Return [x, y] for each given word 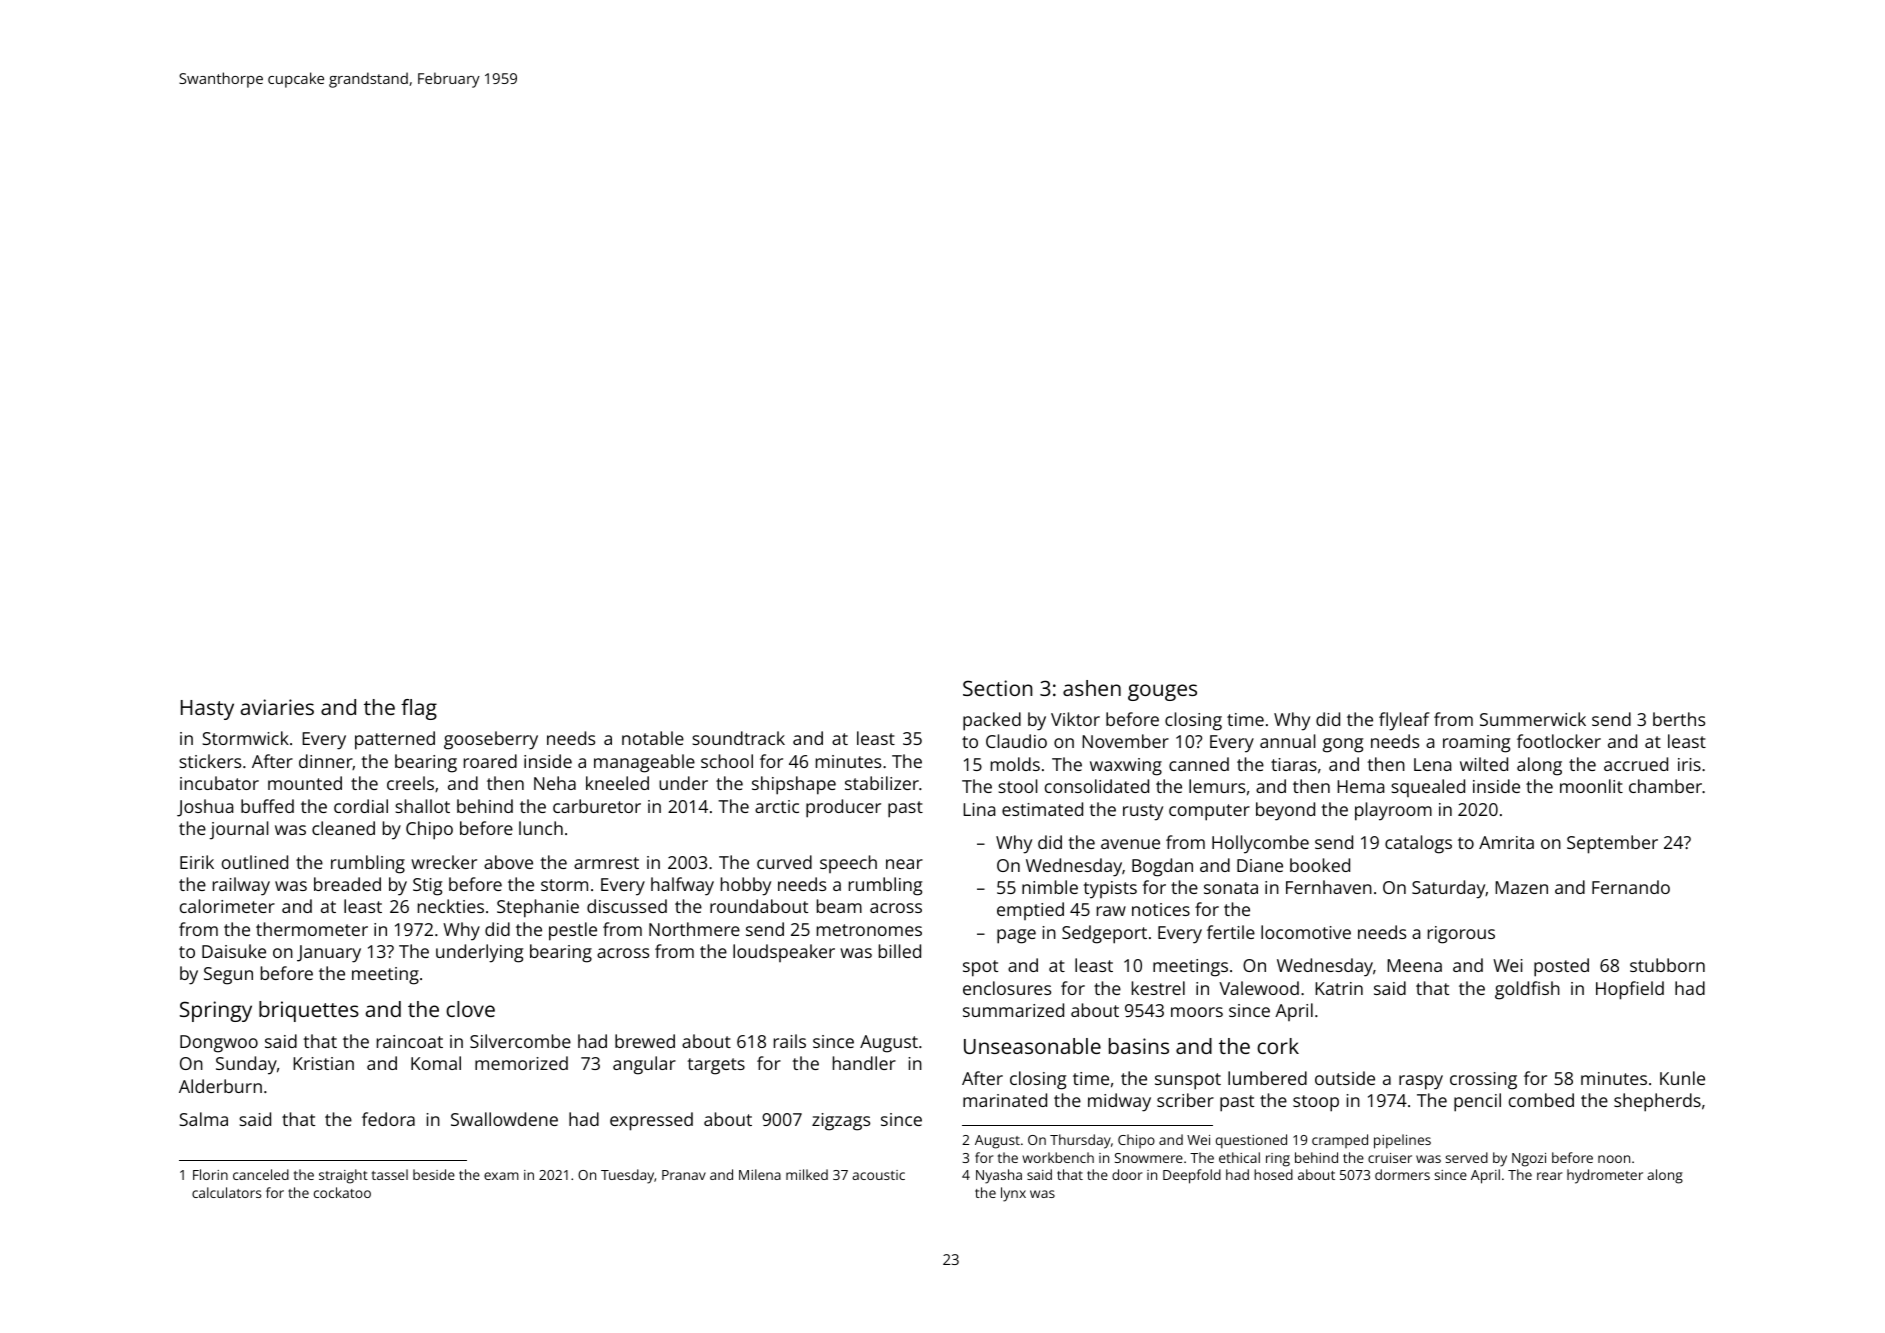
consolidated [1097, 786]
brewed [645, 1041]
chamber [1665, 786]
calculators [226, 1192]
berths [1679, 719]
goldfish [1527, 990]
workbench [1058, 1157]
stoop [1316, 1103]
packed [992, 721]
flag [419, 709]
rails [790, 1041]
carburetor [597, 806]
